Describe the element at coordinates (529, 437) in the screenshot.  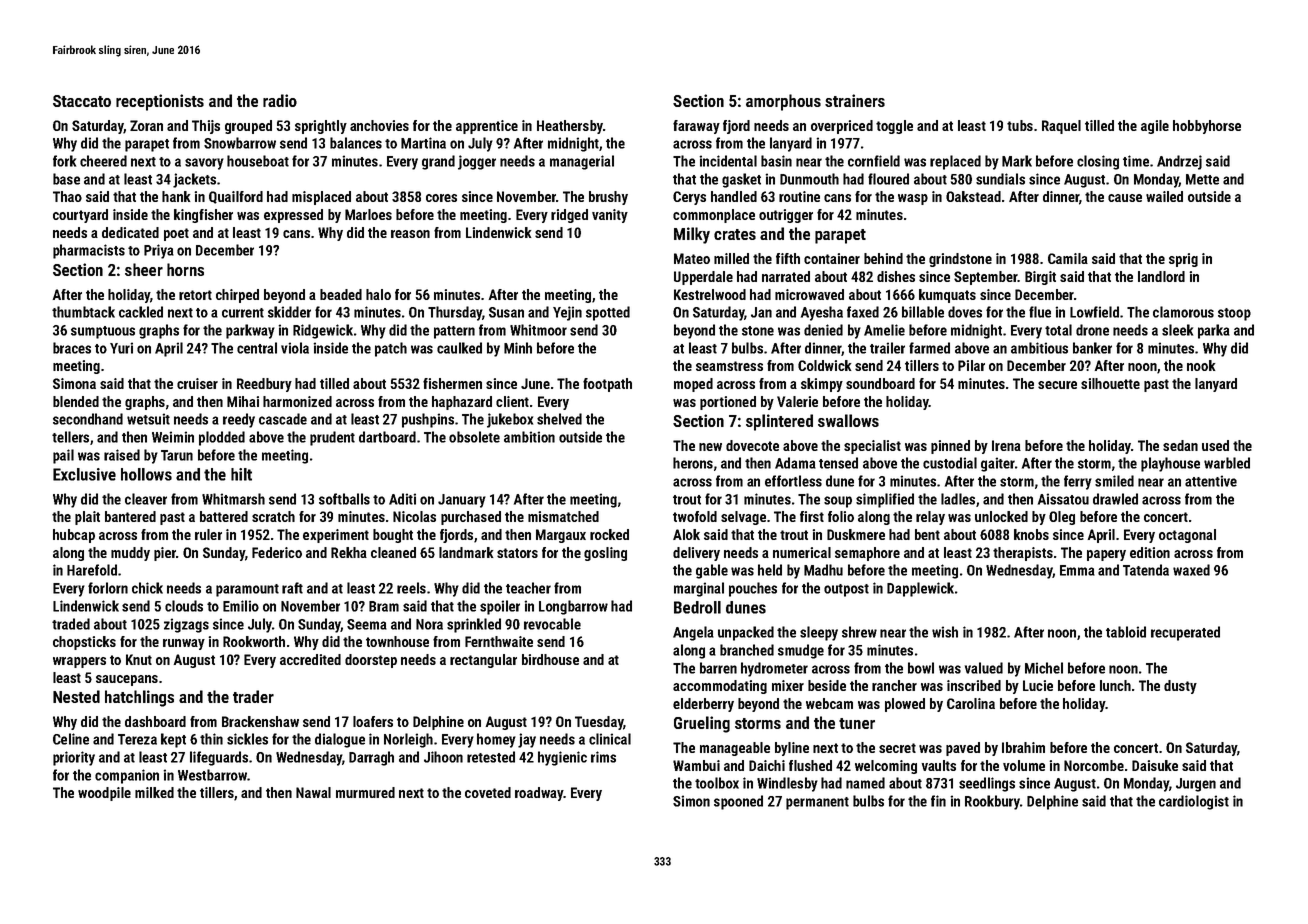
I see `ambition` at that location.
